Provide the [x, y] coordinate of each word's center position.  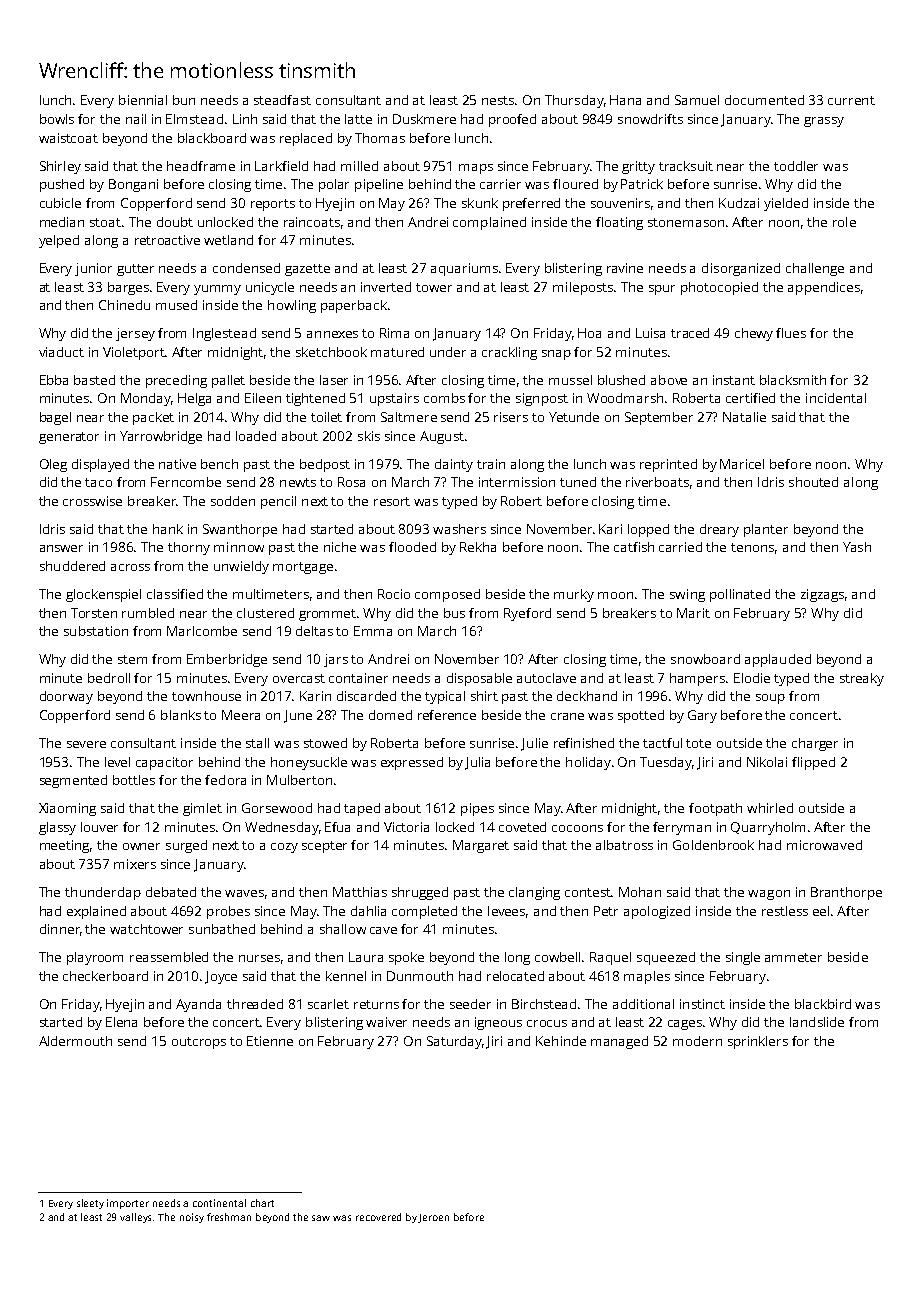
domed [390, 715]
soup [770, 699]
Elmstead [194, 119]
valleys [135, 1218]
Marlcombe [202, 631]
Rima [394, 333]
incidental [836, 398]
